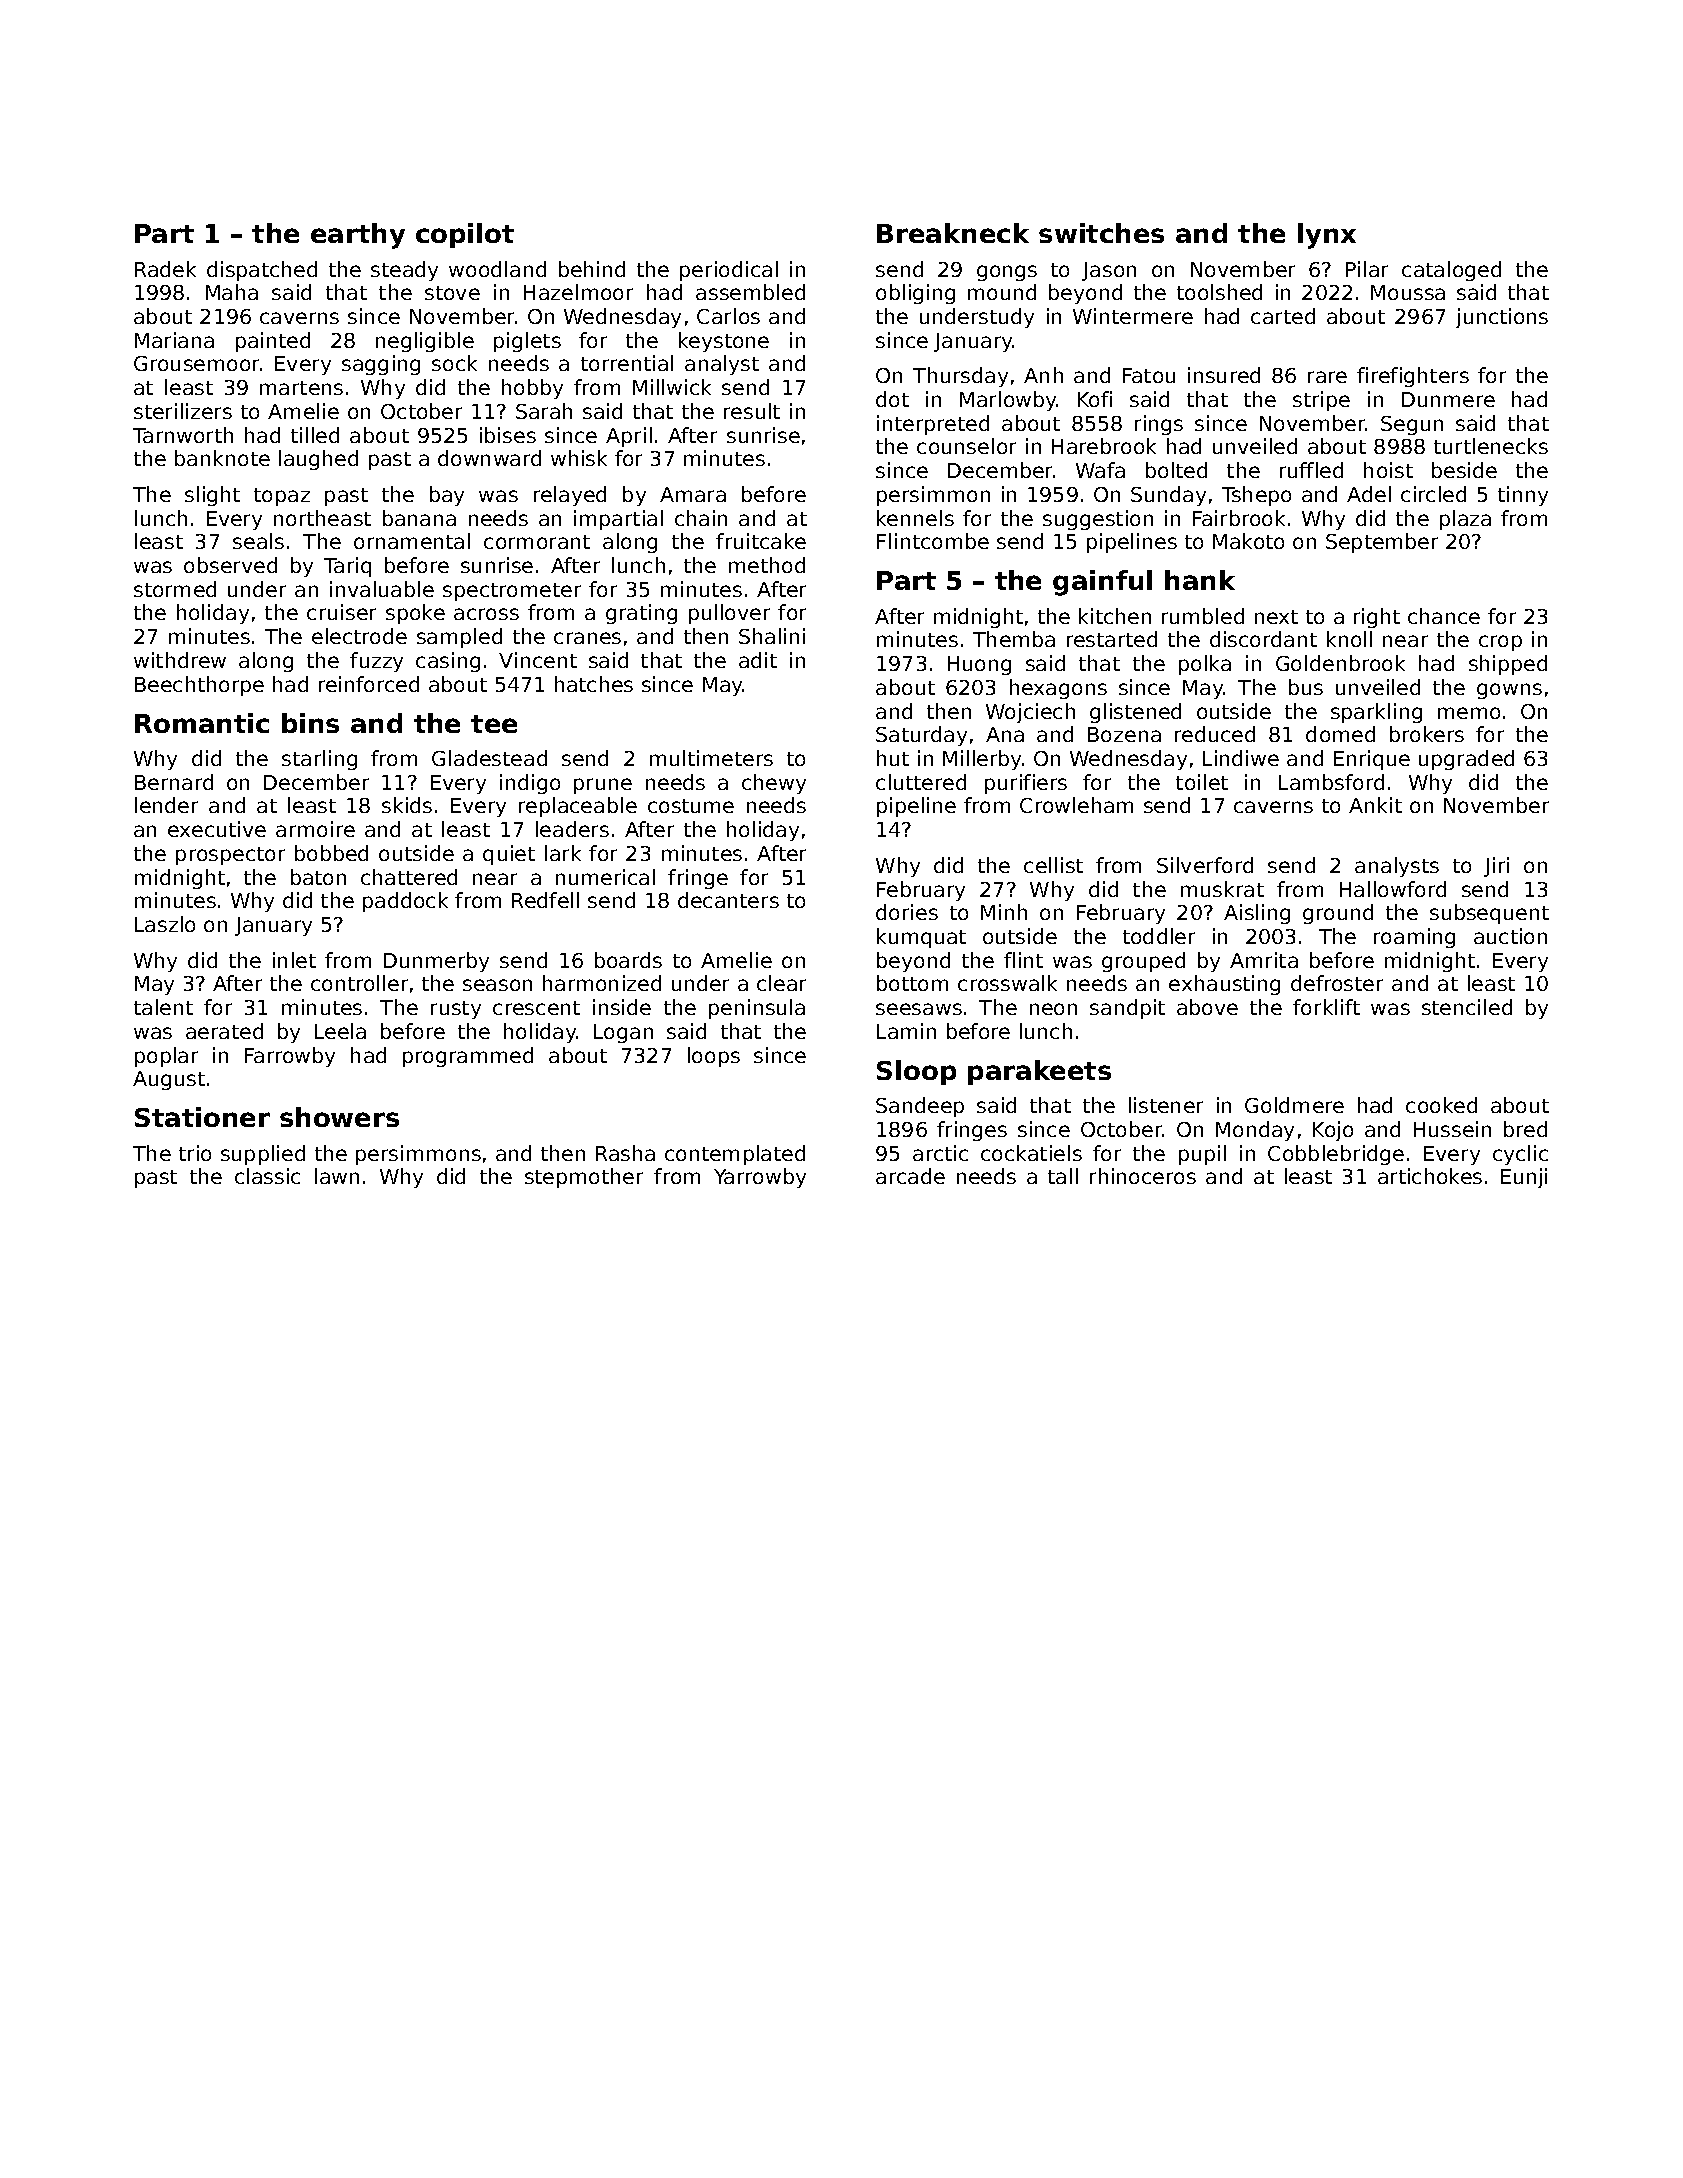 The width and height of the screenshot is (1683, 2178). Describe the element at coordinates (1327, 236) in the screenshot. I see `lynx` at that location.
